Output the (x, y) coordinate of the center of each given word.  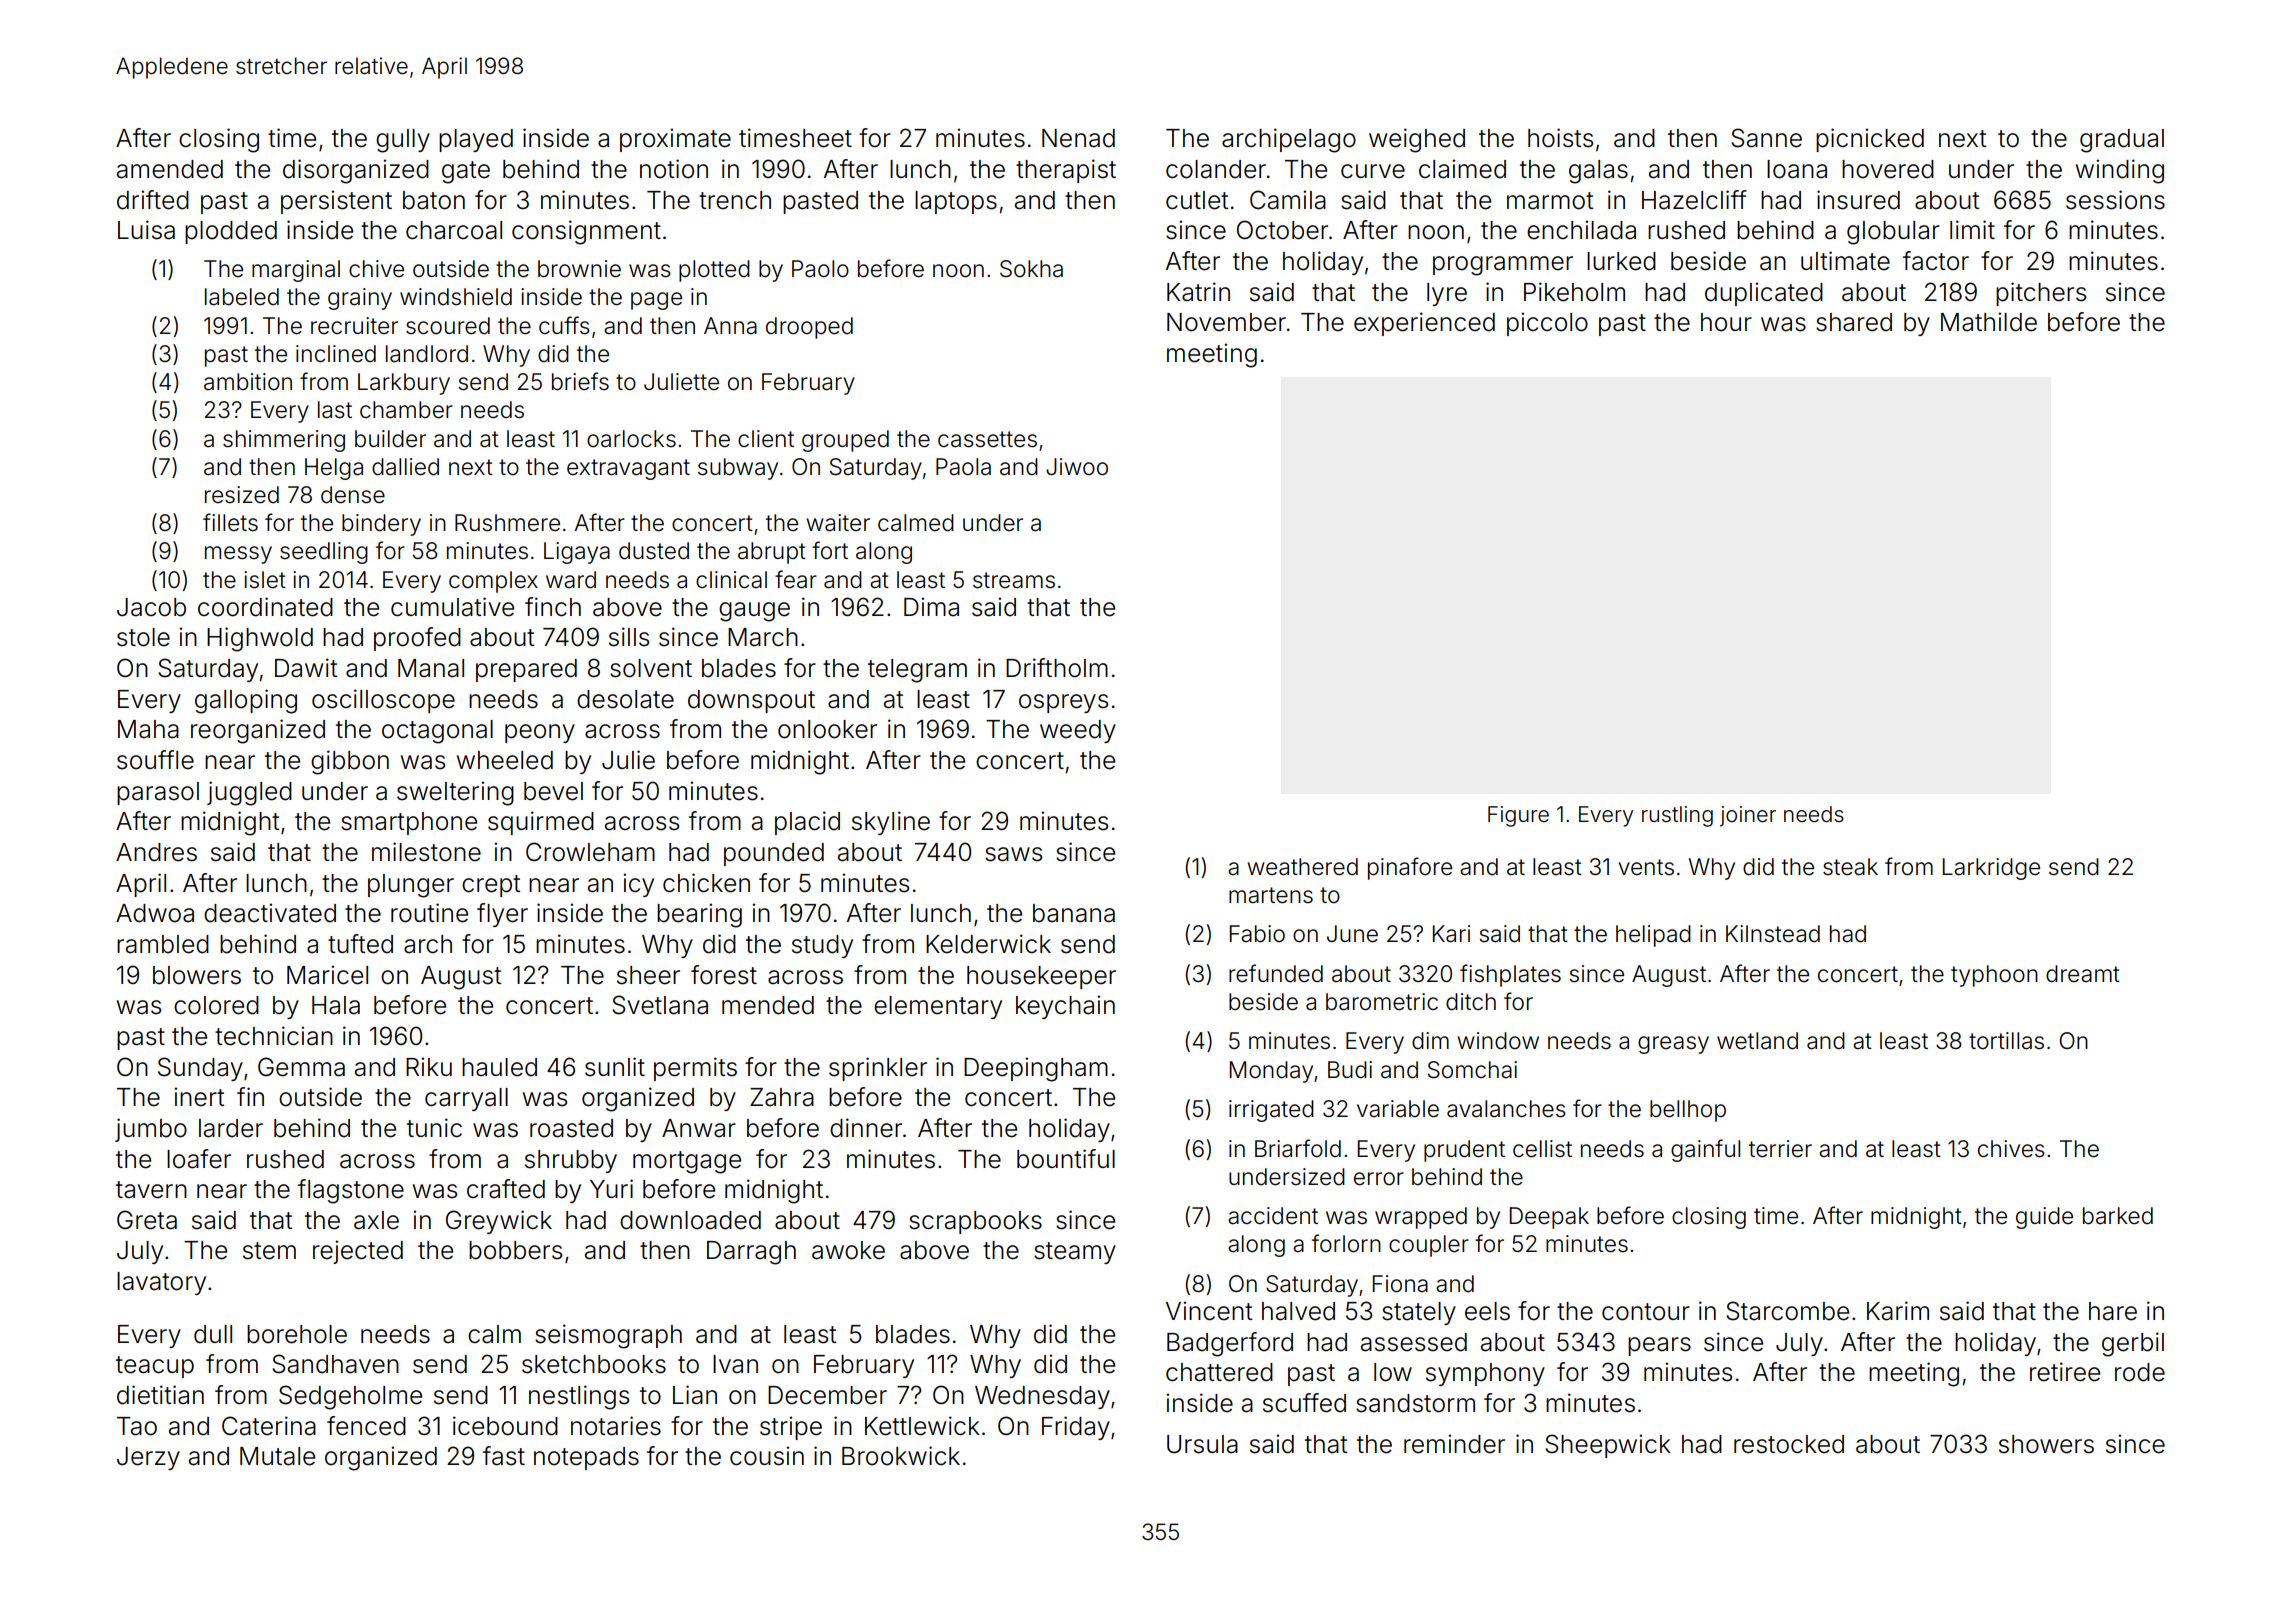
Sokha (1031, 269)
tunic (434, 1128)
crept (491, 886)
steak (1850, 867)
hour (1726, 322)
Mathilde (1989, 322)
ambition (248, 382)
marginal (296, 271)
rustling (1677, 816)
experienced (1424, 324)
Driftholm (1057, 668)
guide (2044, 1218)
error (1379, 1179)
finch (553, 607)
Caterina (269, 1426)
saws (1013, 854)
